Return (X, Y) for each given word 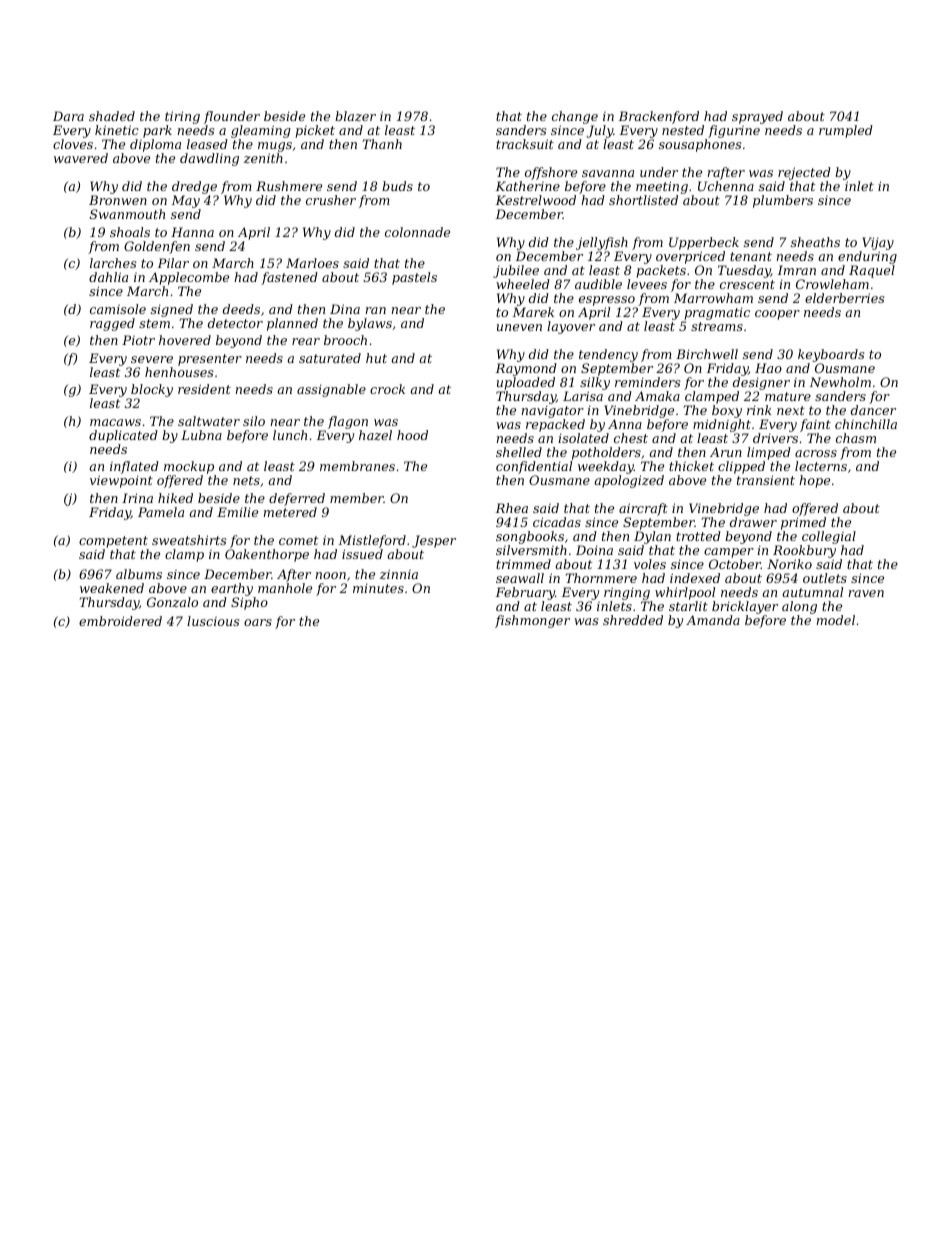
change (575, 117)
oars (258, 622)
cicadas (557, 522)
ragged (112, 324)
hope (814, 481)
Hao (768, 368)
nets (246, 480)
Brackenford (658, 117)
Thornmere (601, 578)
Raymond (526, 369)
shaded (112, 116)
